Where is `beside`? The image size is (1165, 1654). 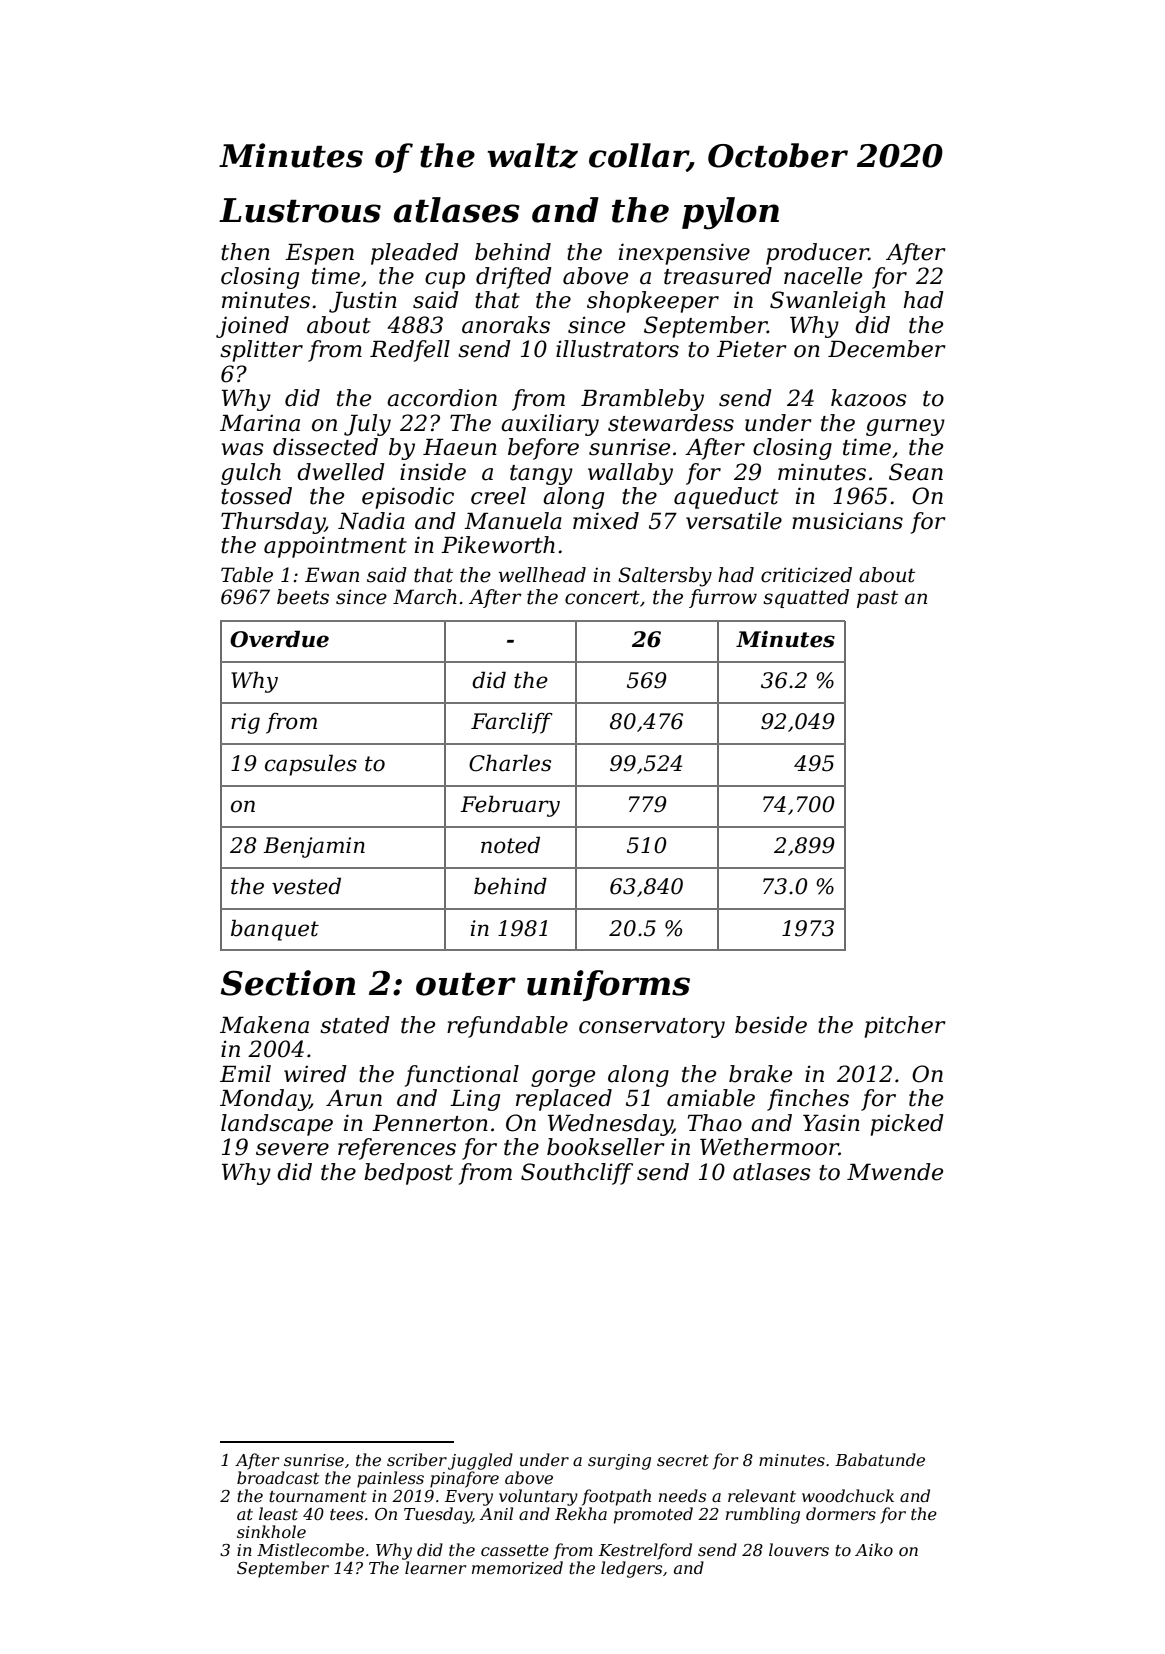 beside is located at coordinates (771, 1025).
